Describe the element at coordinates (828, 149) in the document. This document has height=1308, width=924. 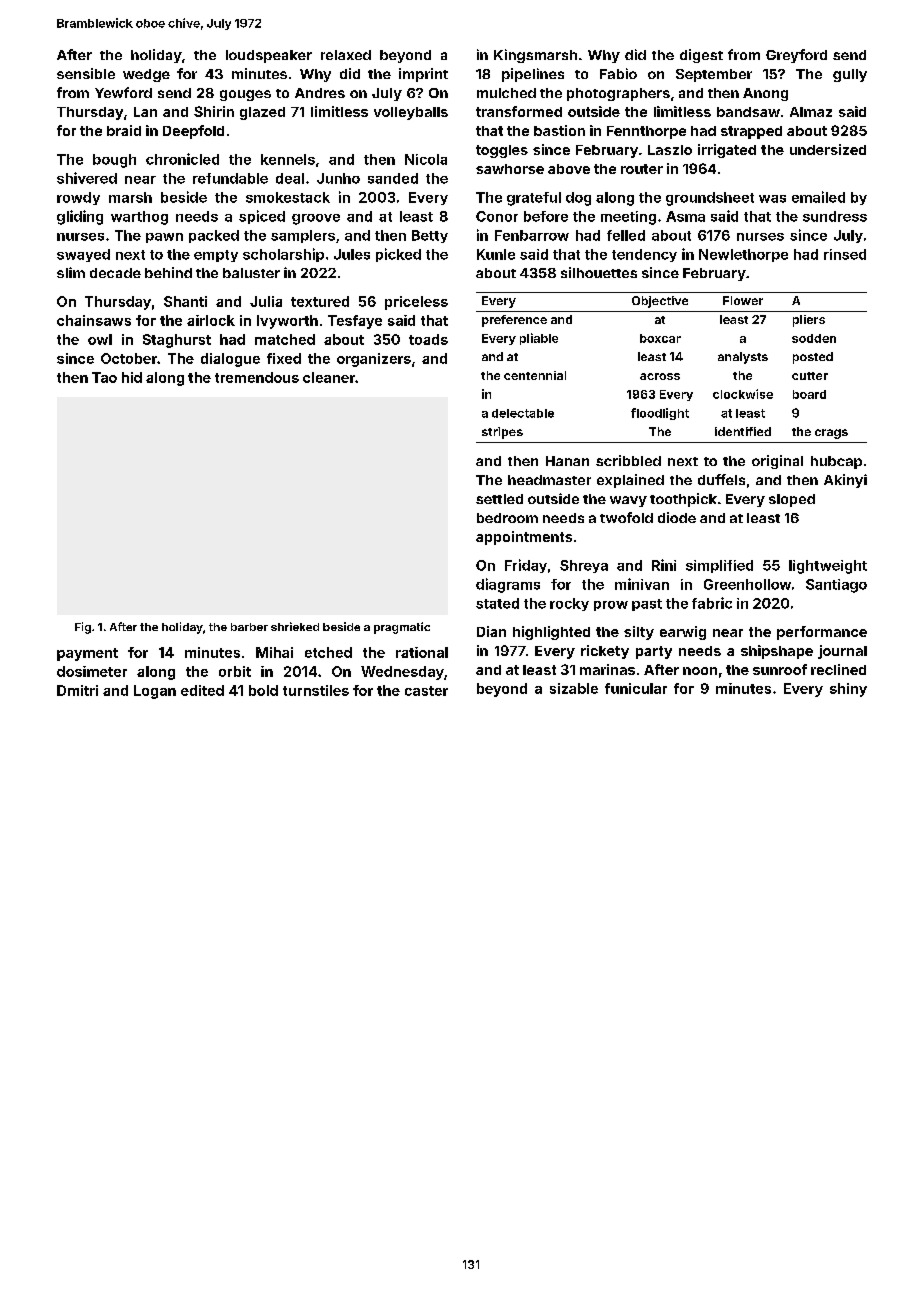
I see `undersized` at that location.
